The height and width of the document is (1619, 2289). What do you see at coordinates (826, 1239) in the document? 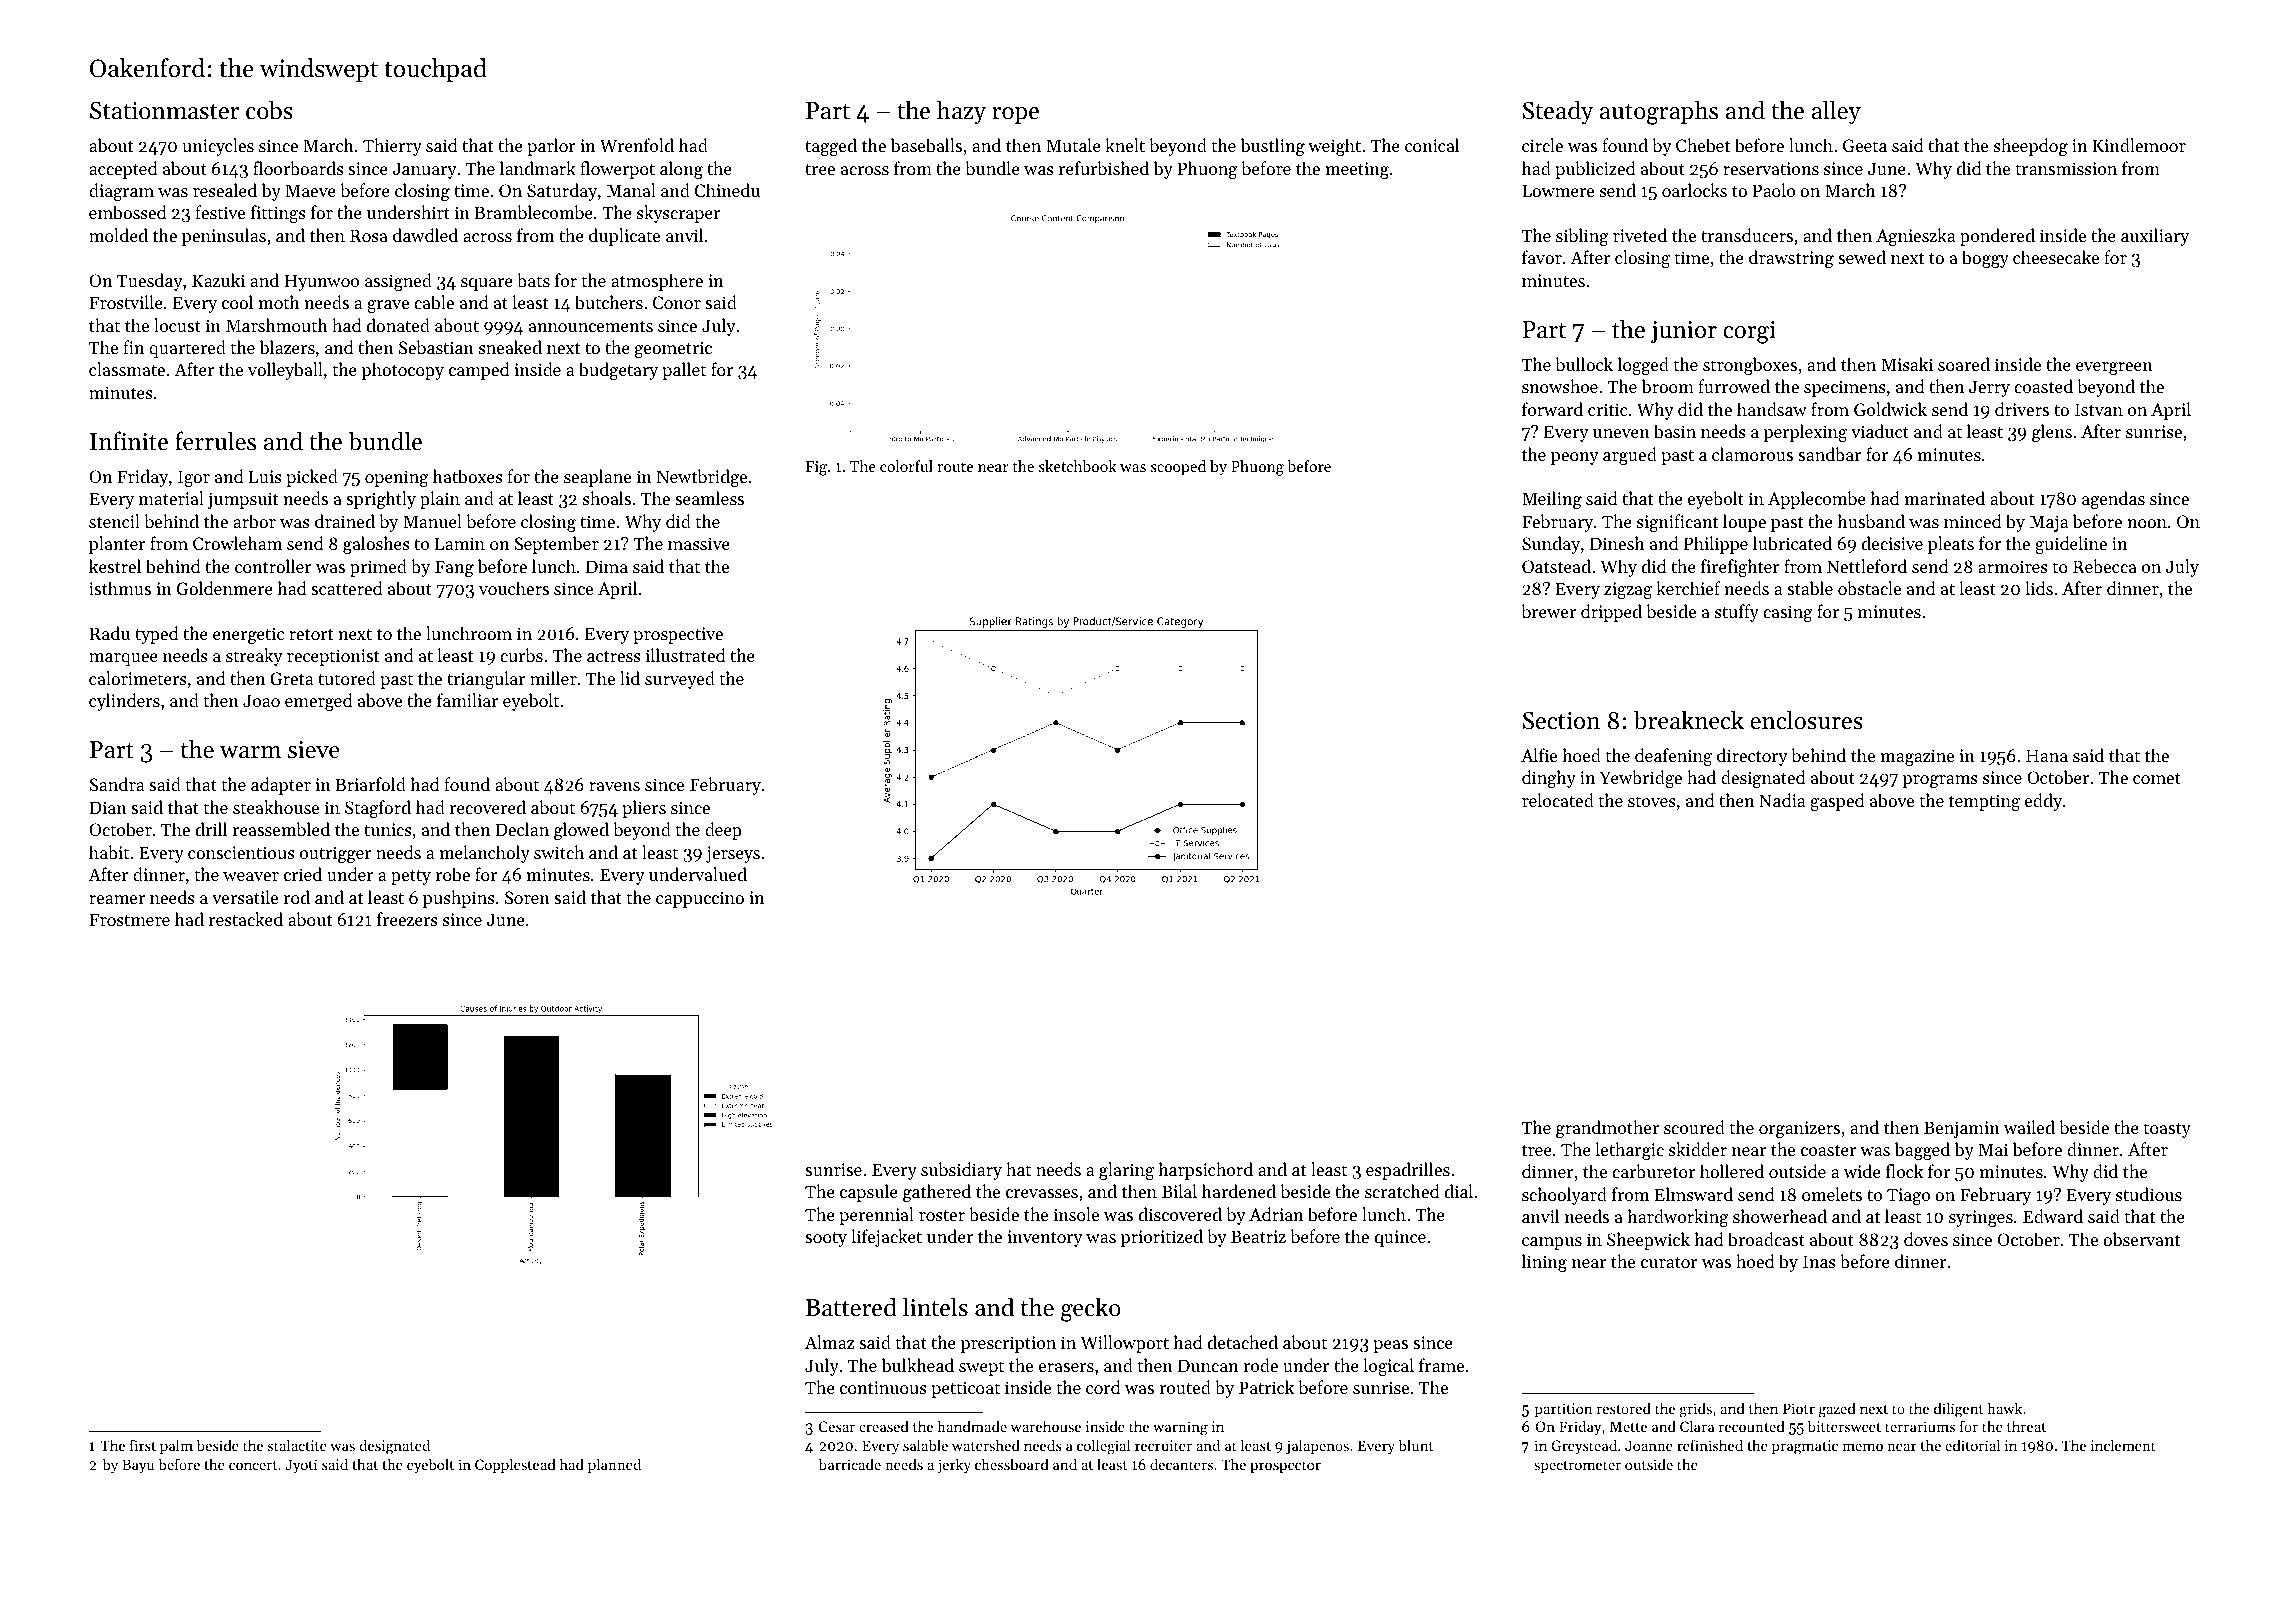
I see `sooty` at bounding box center [826, 1239].
